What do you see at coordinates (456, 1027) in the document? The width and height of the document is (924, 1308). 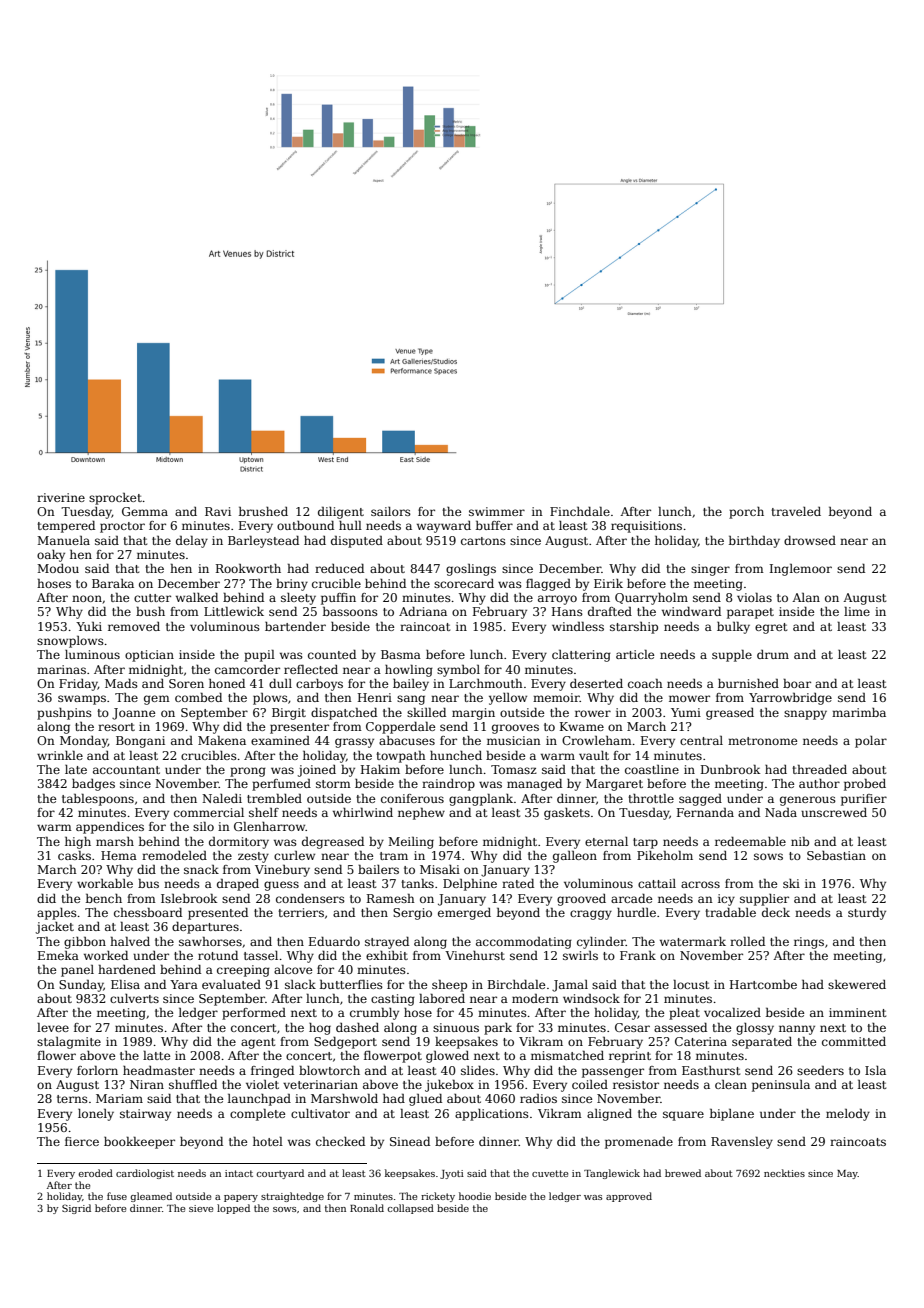 I see `sinuous` at bounding box center [456, 1027].
